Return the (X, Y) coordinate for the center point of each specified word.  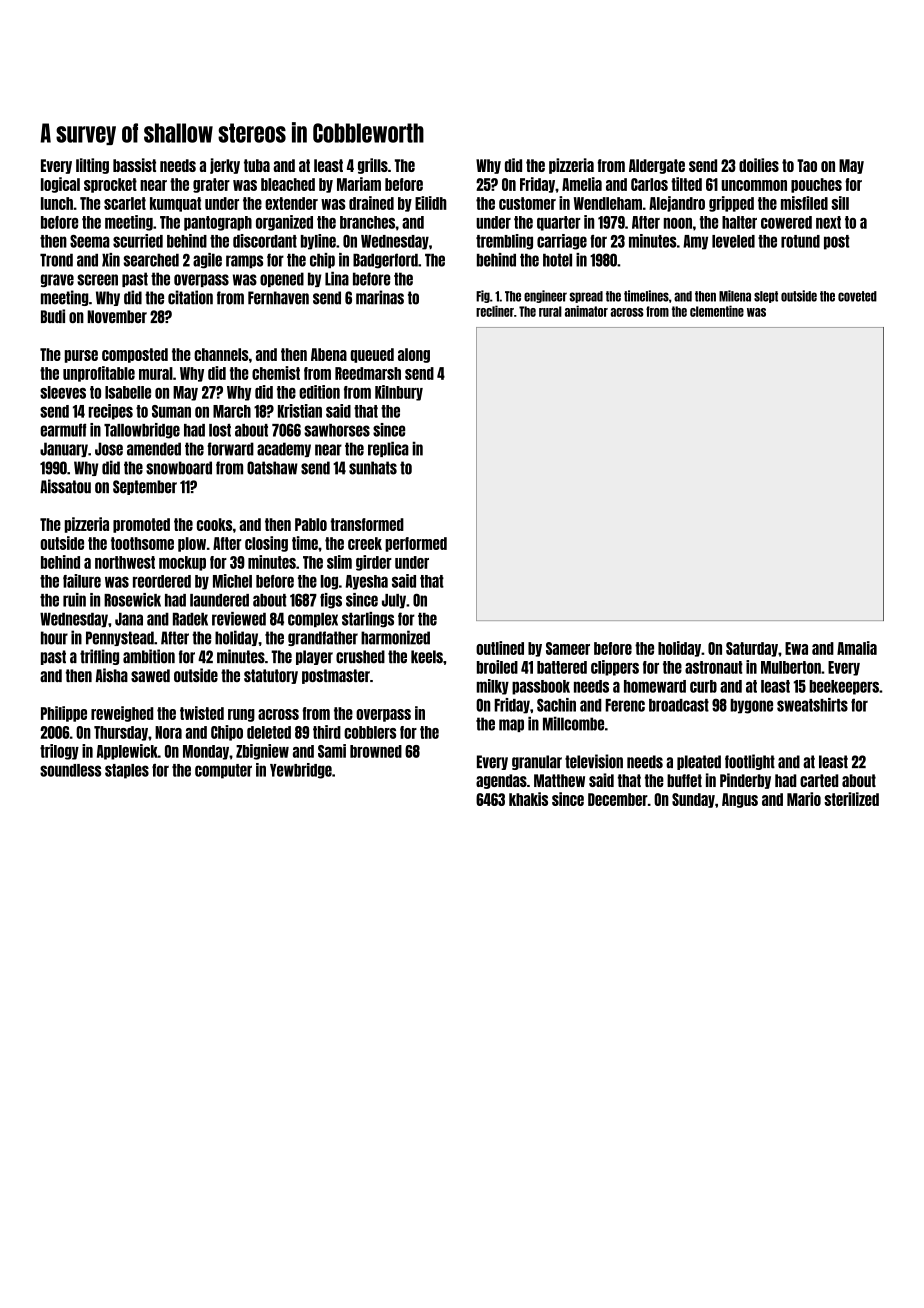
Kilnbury (399, 393)
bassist (134, 165)
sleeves (63, 392)
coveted (857, 296)
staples (127, 771)
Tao (807, 165)
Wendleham (608, 203)
